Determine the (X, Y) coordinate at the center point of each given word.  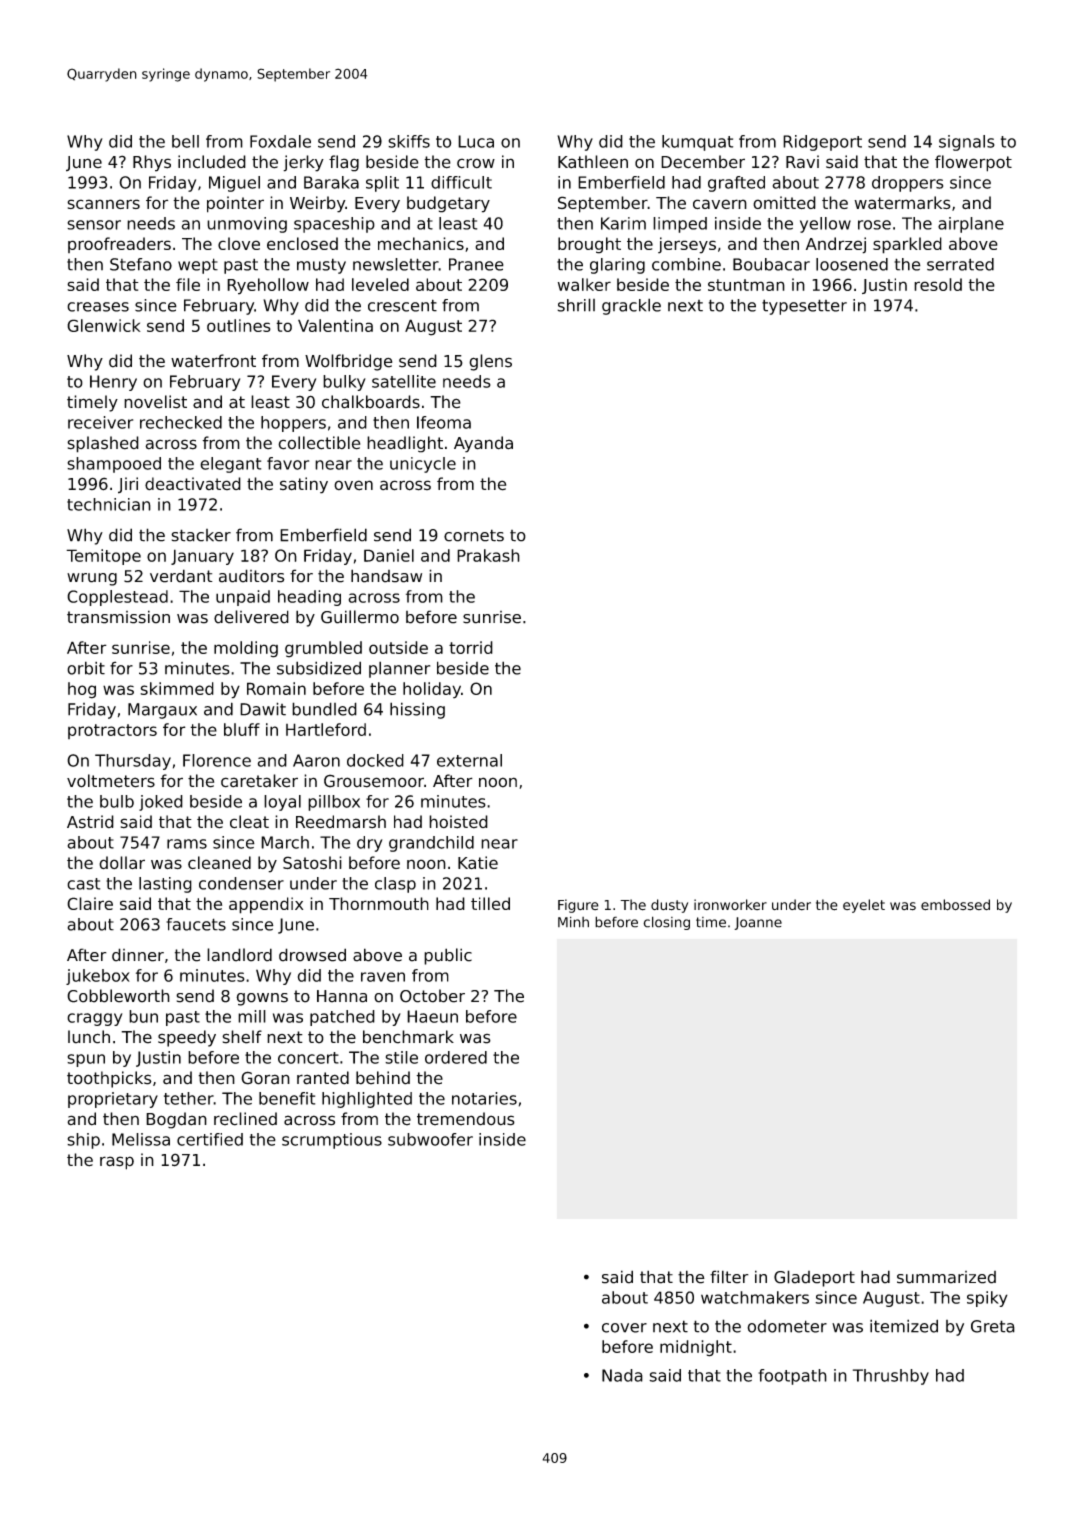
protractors (112, 731)
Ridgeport (822, 143)
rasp (117, 1163)
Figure (578, 906)
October (432, 996)
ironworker (730, 904)
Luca (476, 141)
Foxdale (280, 141)
